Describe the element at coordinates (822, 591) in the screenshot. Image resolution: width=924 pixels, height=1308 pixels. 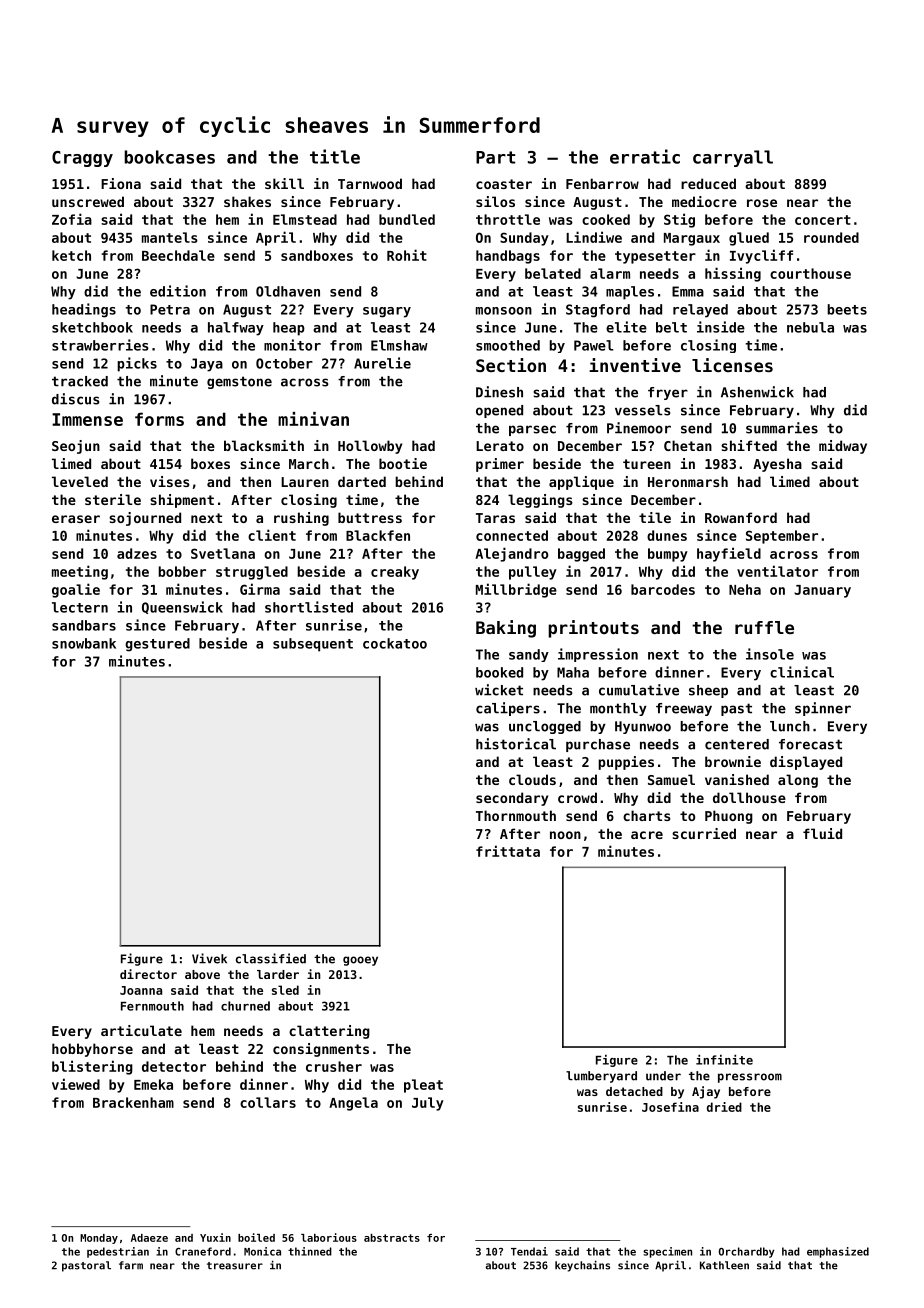
I see `January` at that location.
